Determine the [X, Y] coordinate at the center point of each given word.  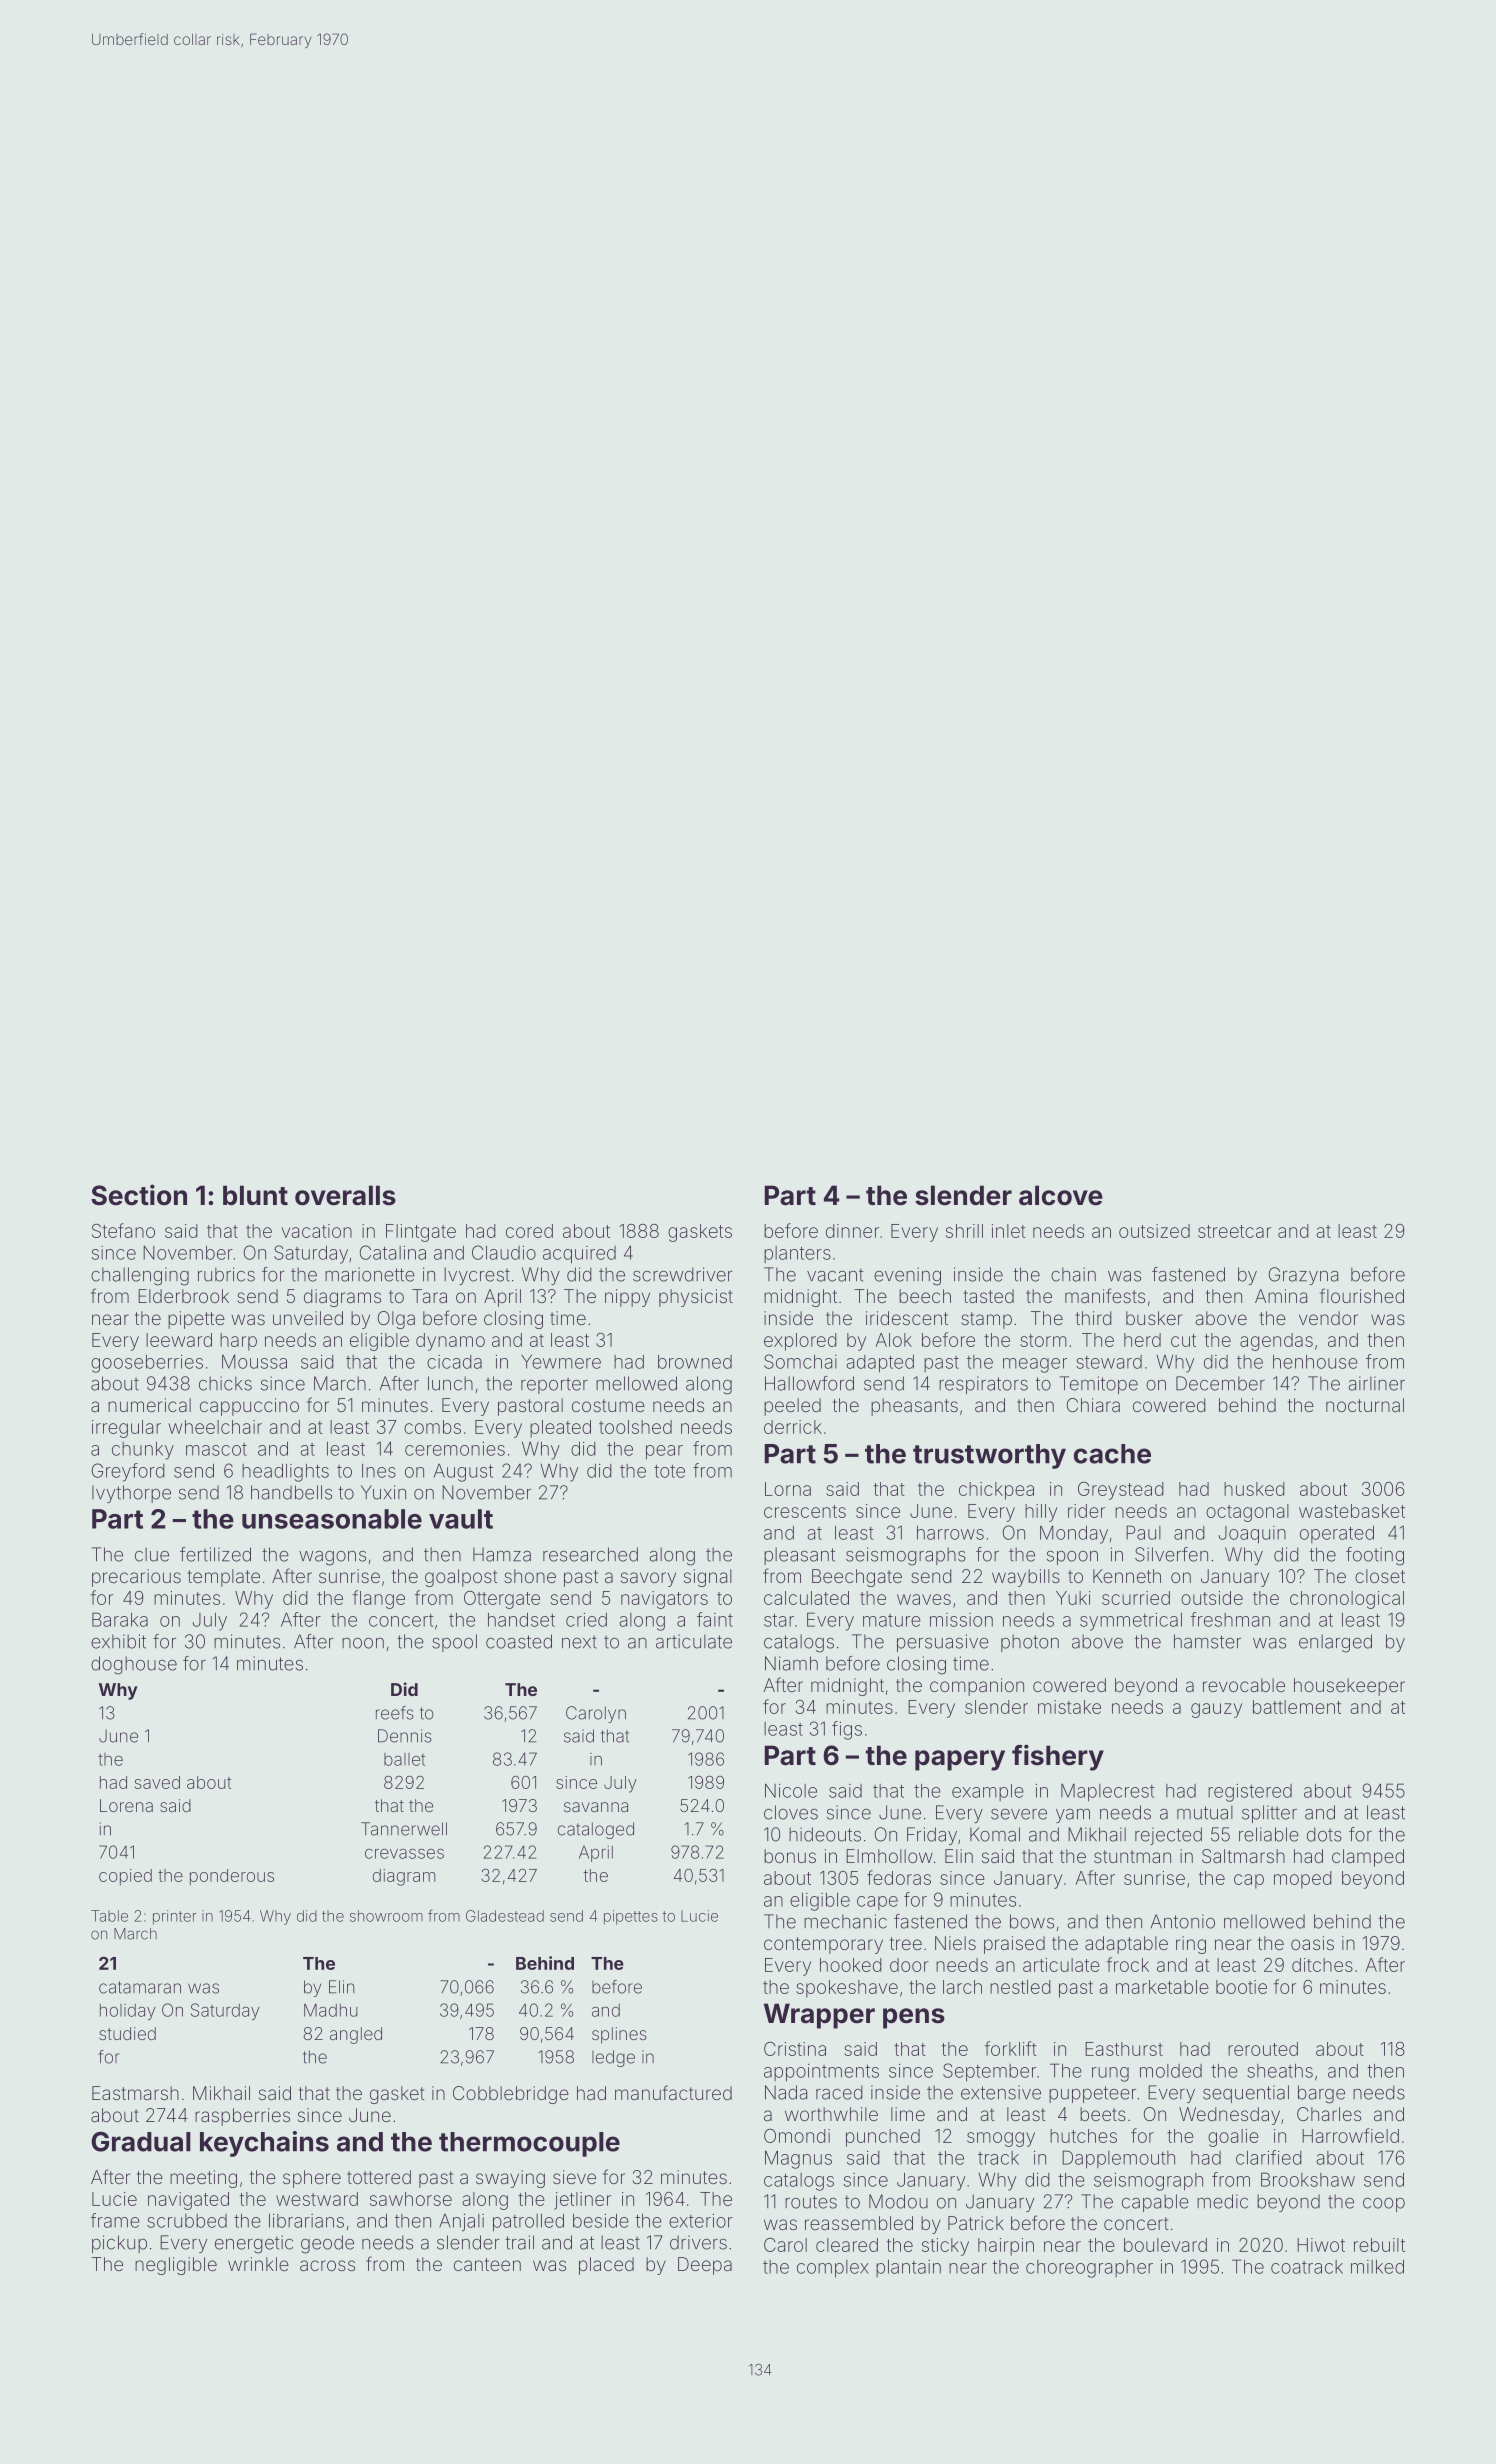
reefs [395, 1713]
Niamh [791, 1663]
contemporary [823, 1945]
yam [1073, 1816]
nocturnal [1365, 1405]
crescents [805, 1511]
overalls [345, 1195]
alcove [1061, 1195]
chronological [1347, 1600]
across [327, 2265]
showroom [386, 1916]
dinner [852, 1231]
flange [379, 1599]
